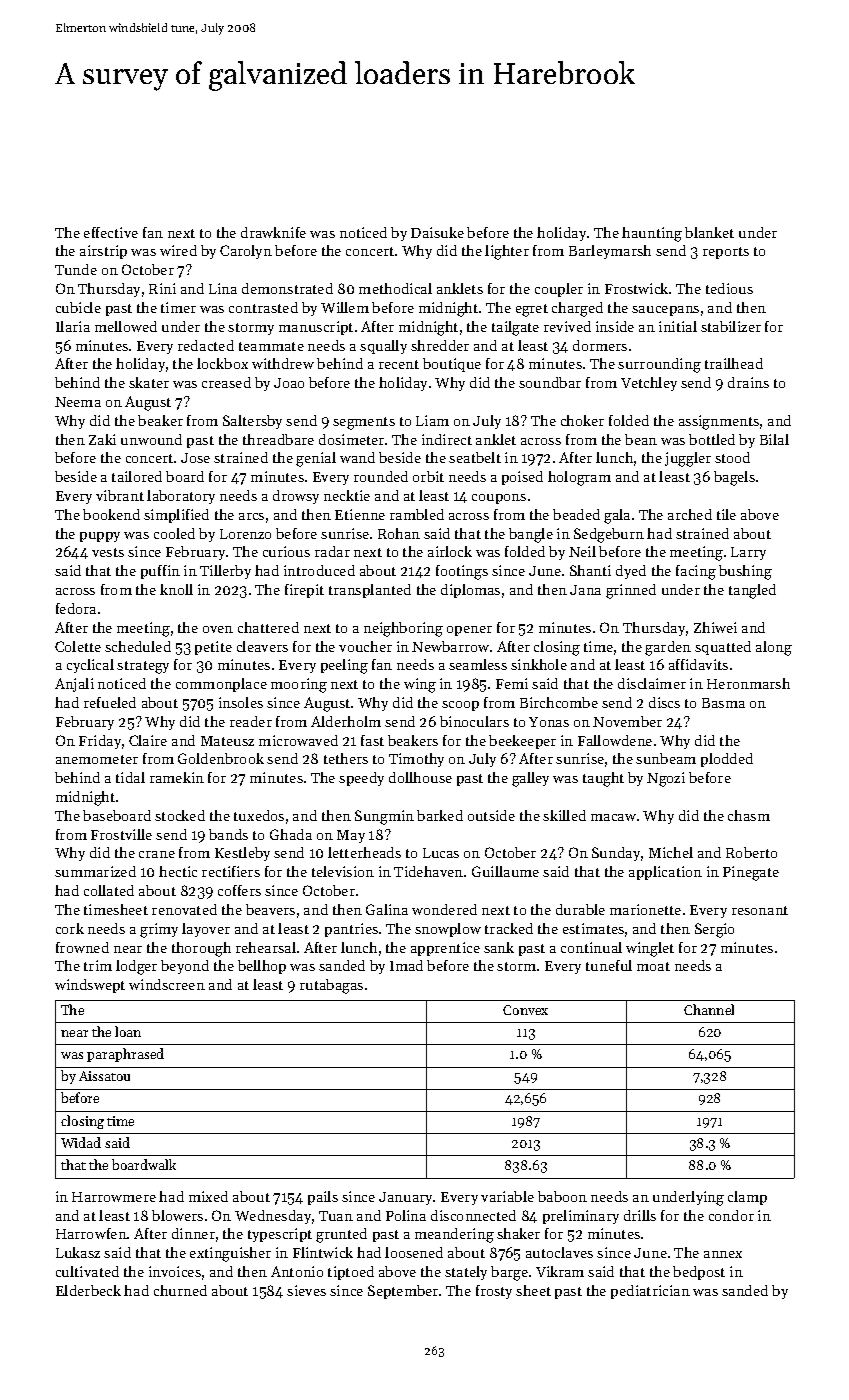 The image size is (849, 1400). Describe the element at coordinates (81, 1142) in the screenshot. I see `Widad` at that location.
